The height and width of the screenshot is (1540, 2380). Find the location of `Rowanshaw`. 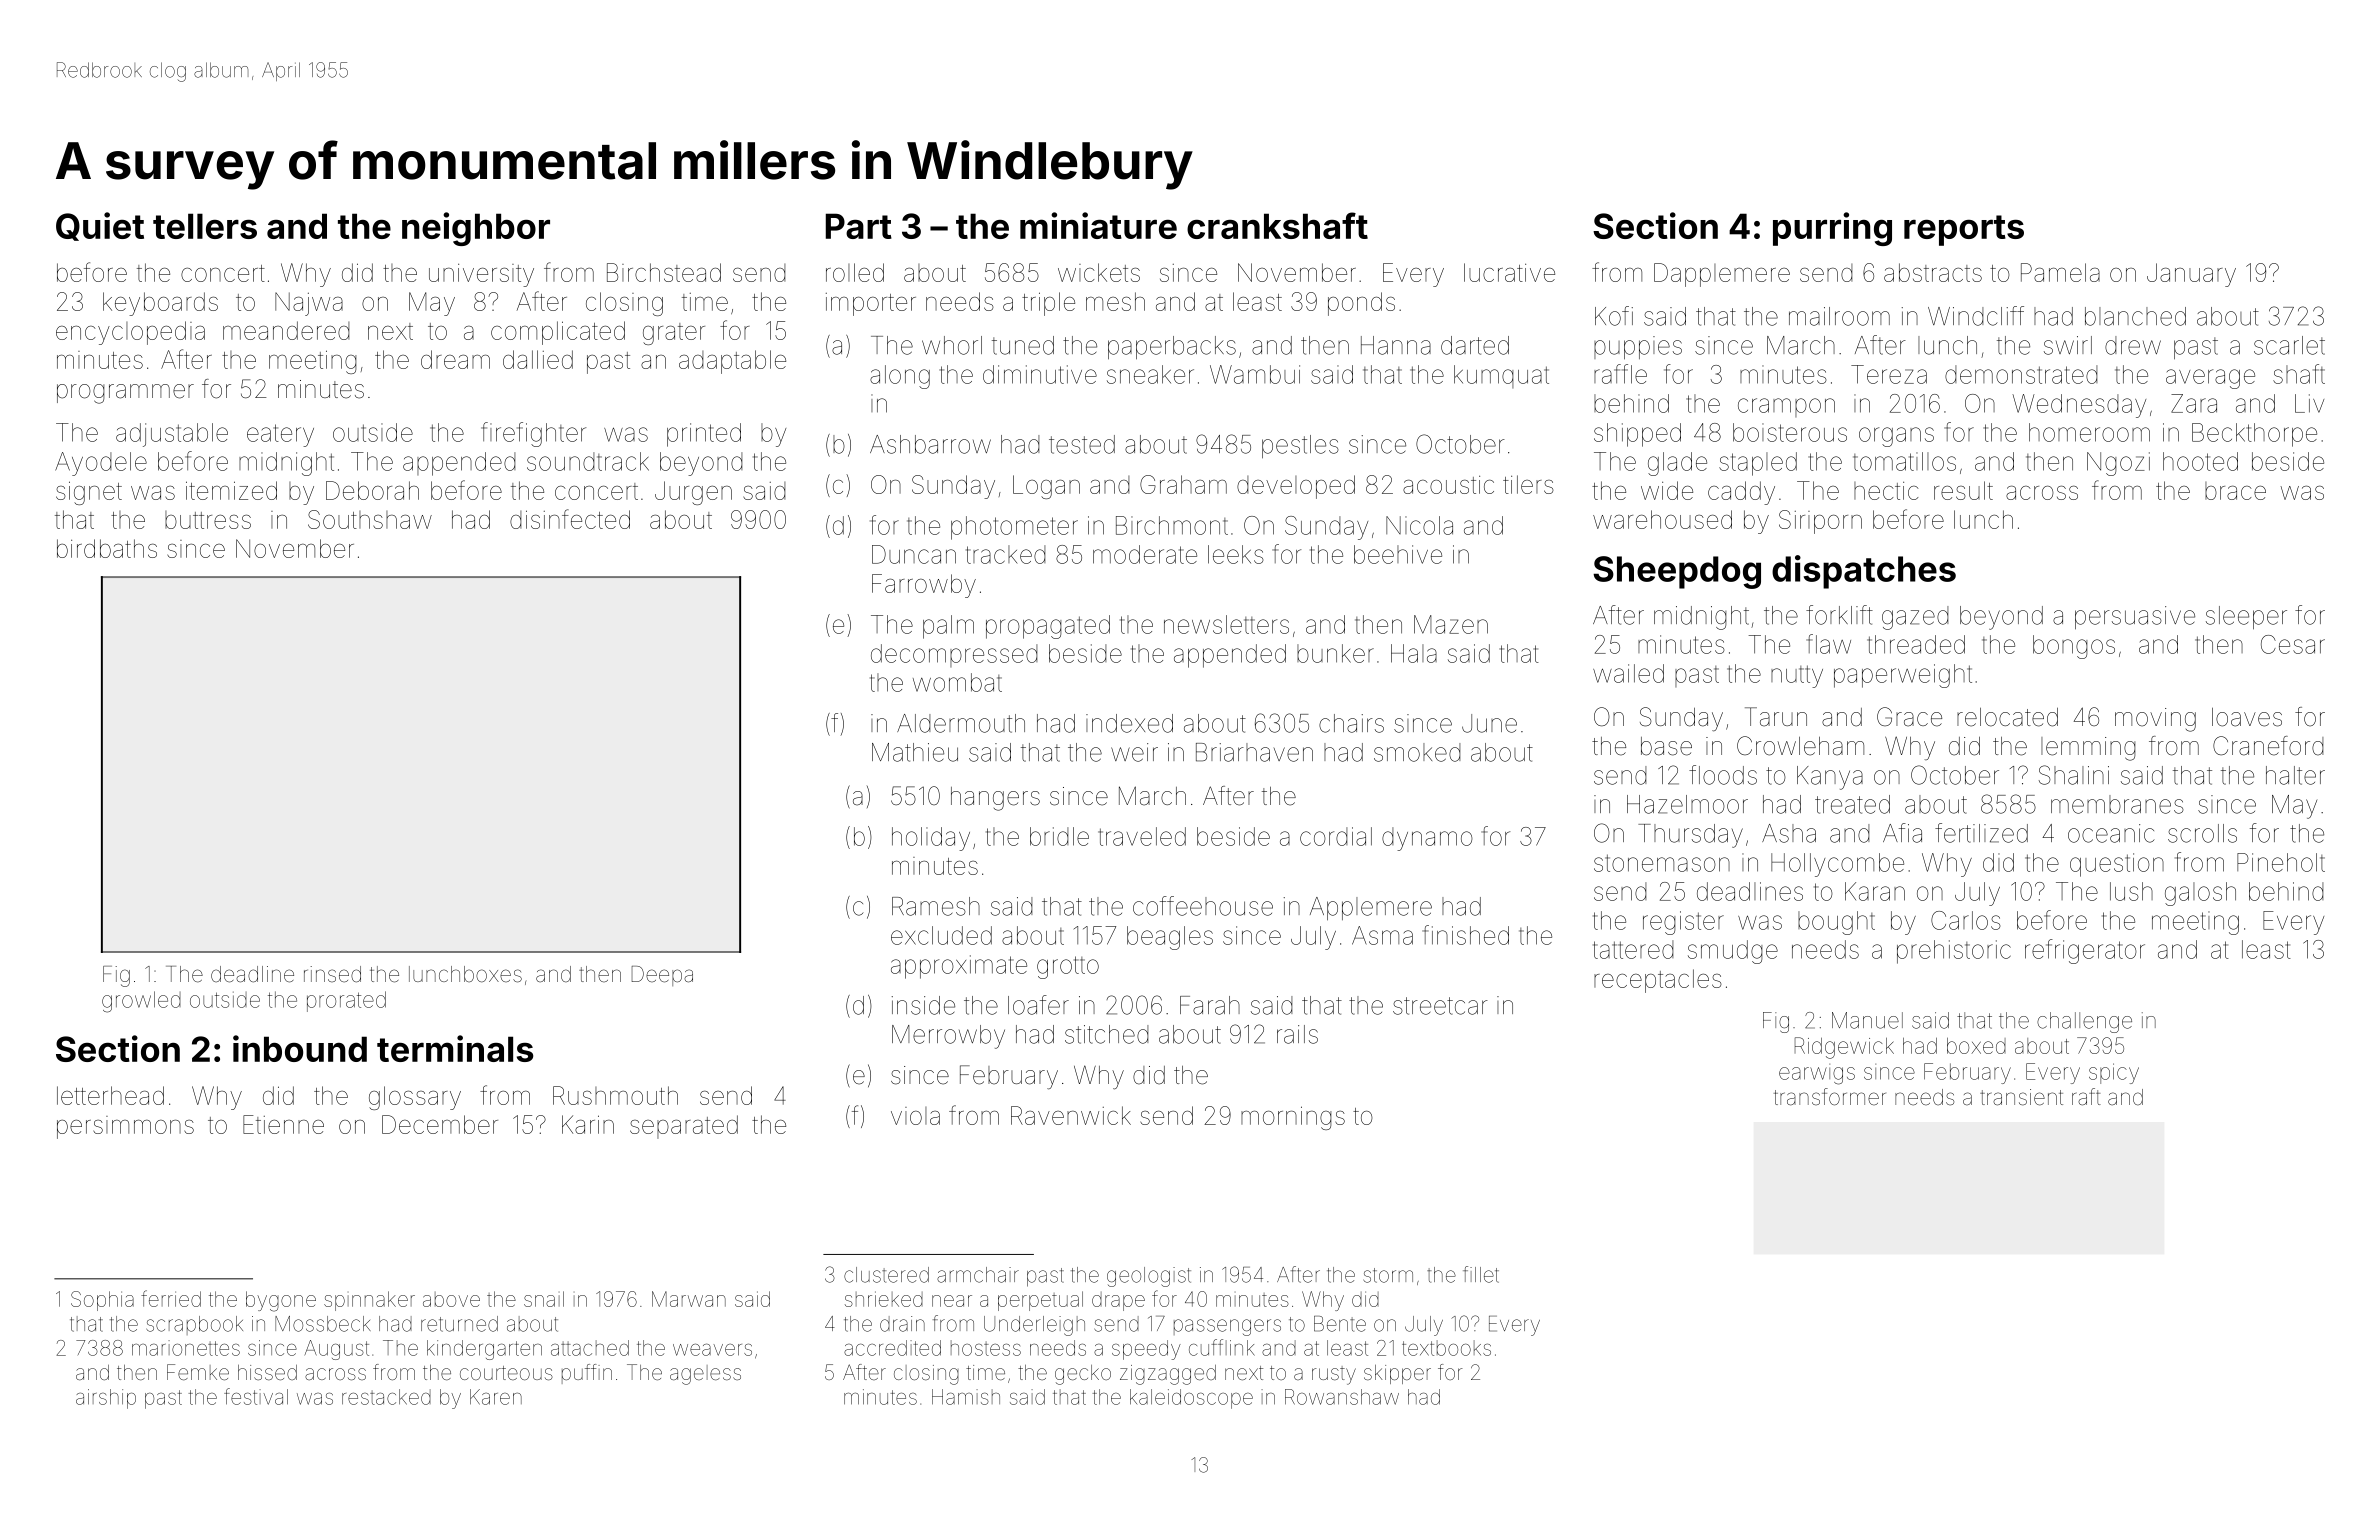

Rowanshaw is located at coordinates (1342, 1397).
